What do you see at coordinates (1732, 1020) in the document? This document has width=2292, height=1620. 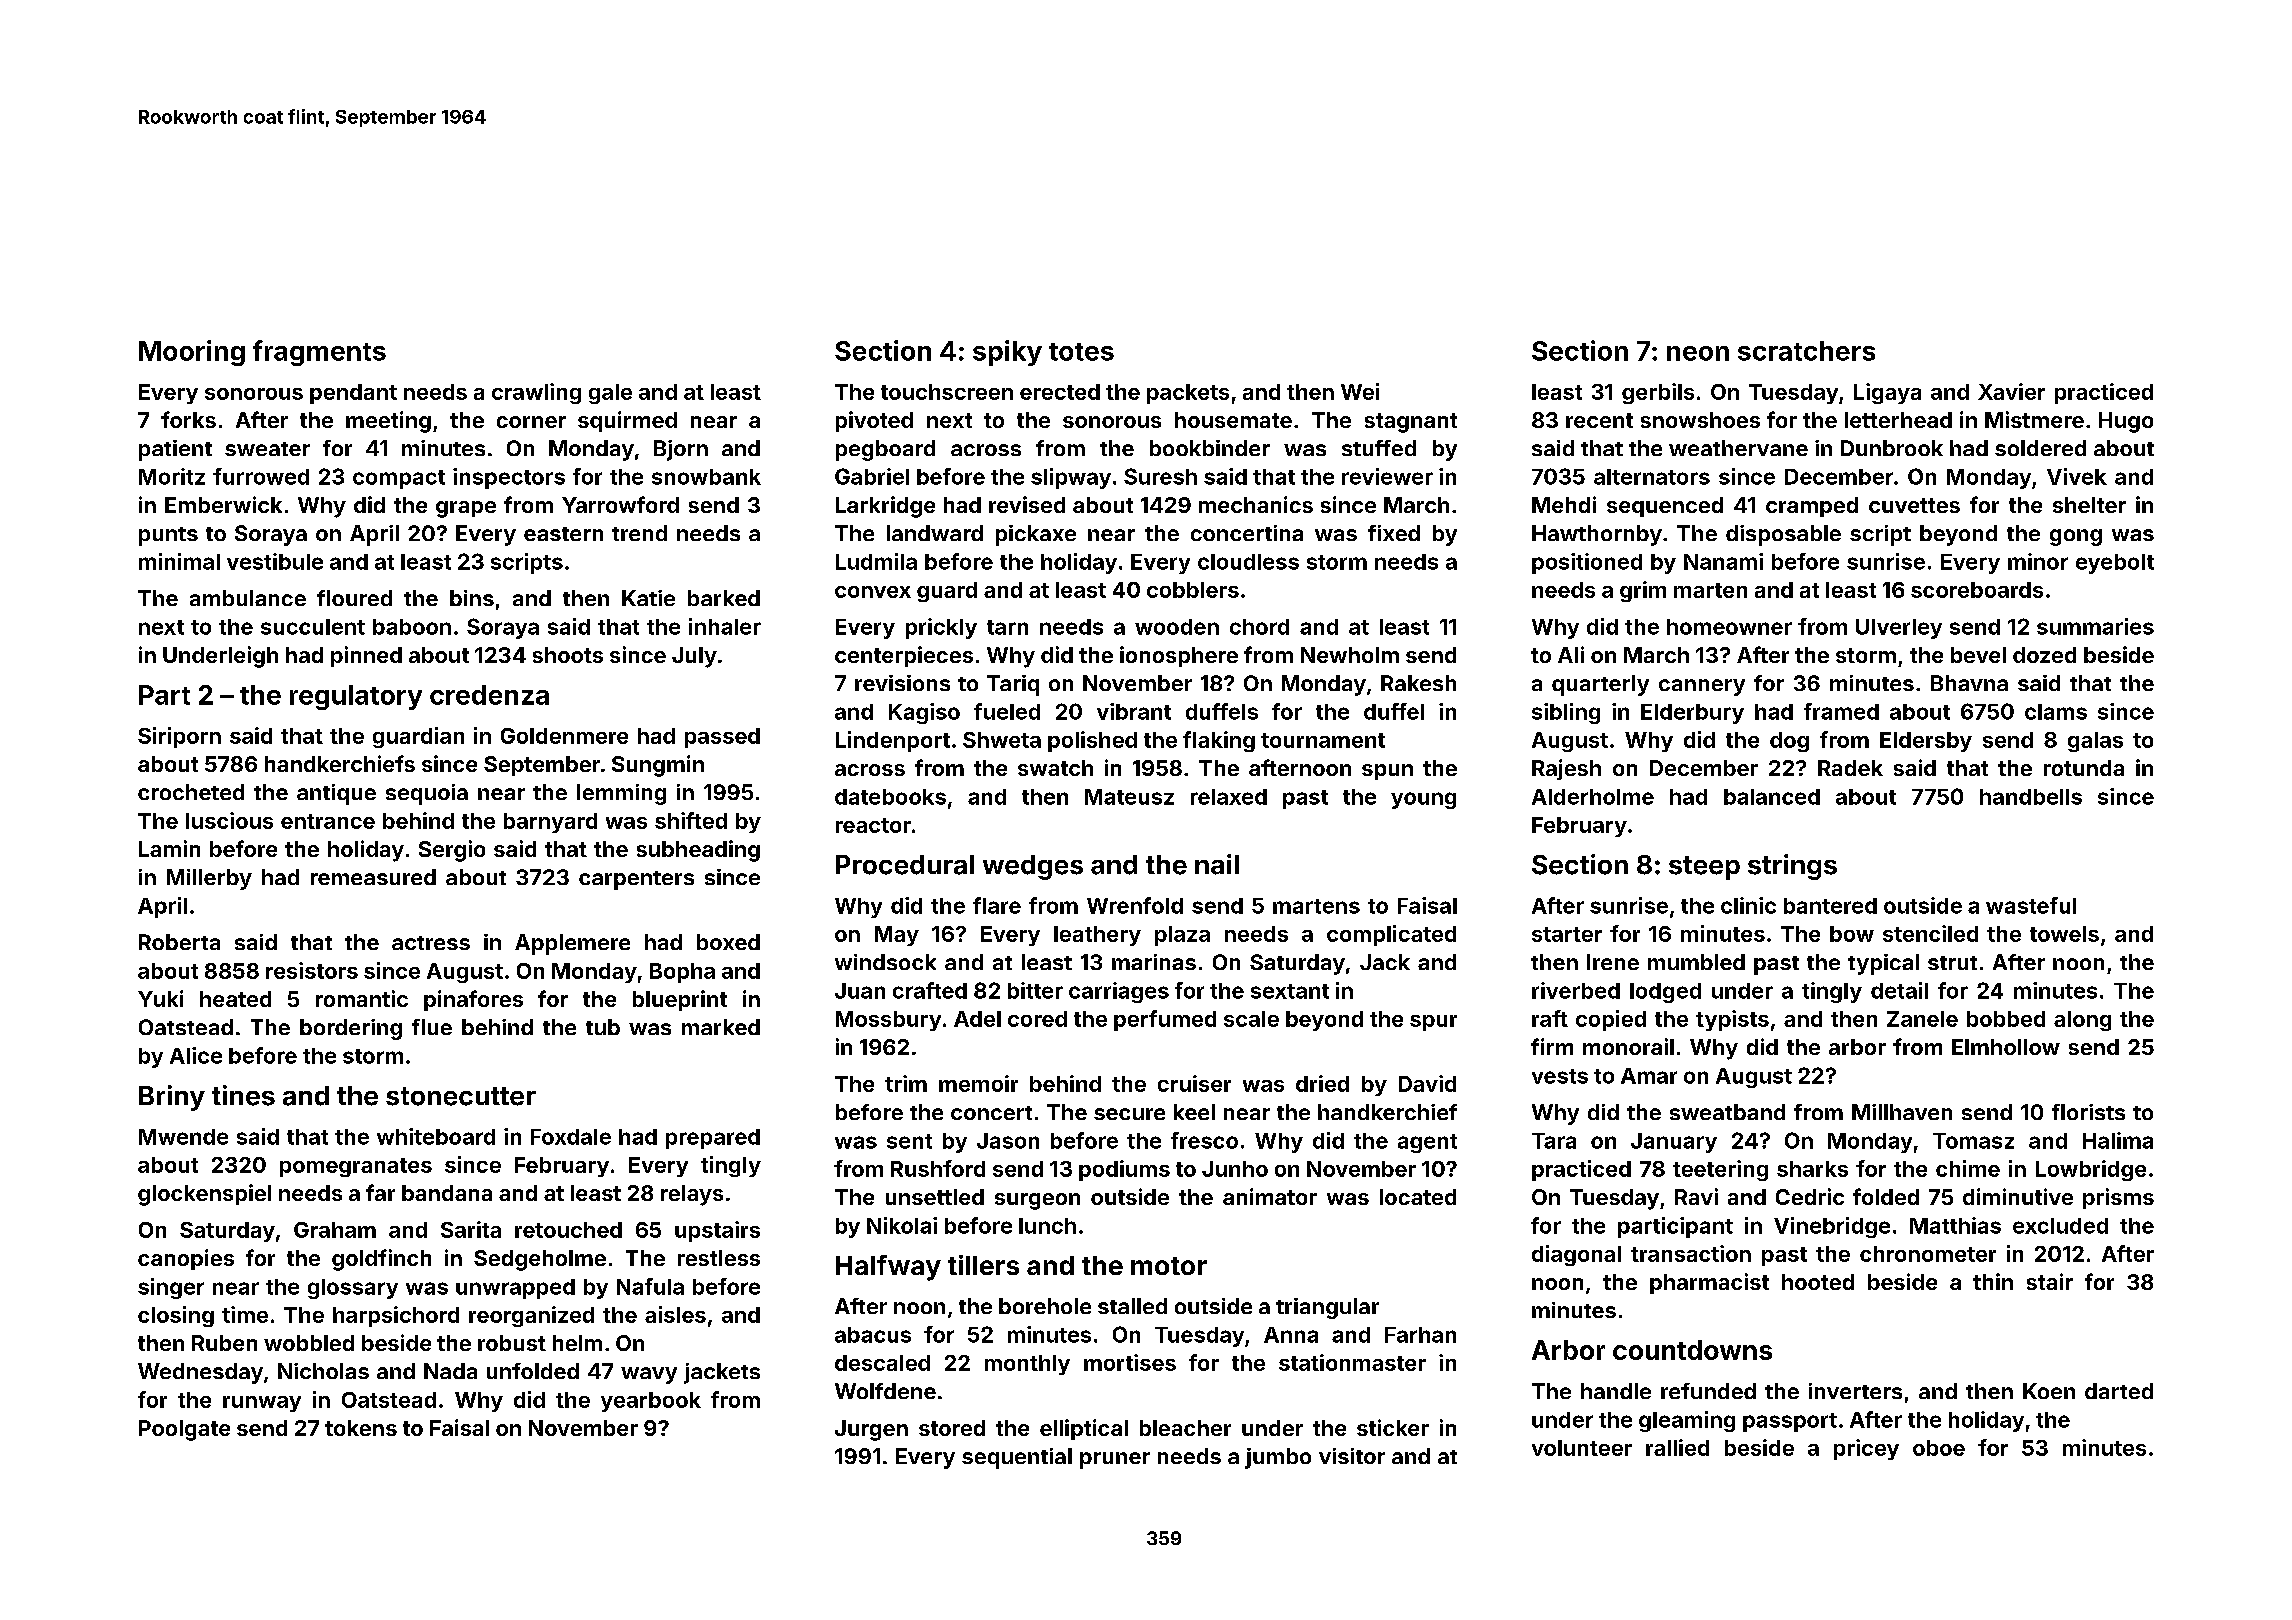 I see `typists` at bounding box center [1732, 1020].
